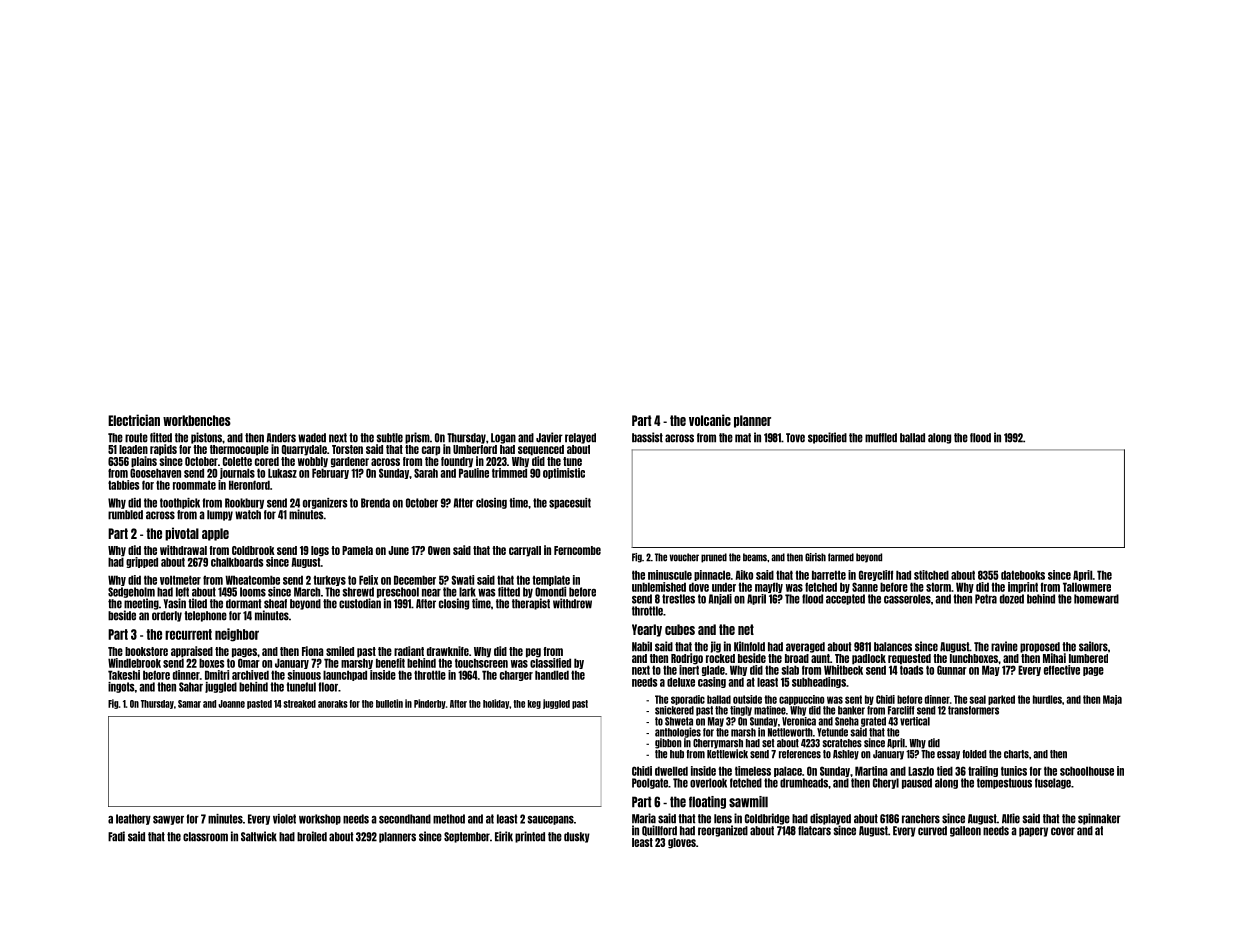 Image resolution: width=1233 pixels, height=952 pixels. I want to click on broiled, so click(312, 836).
